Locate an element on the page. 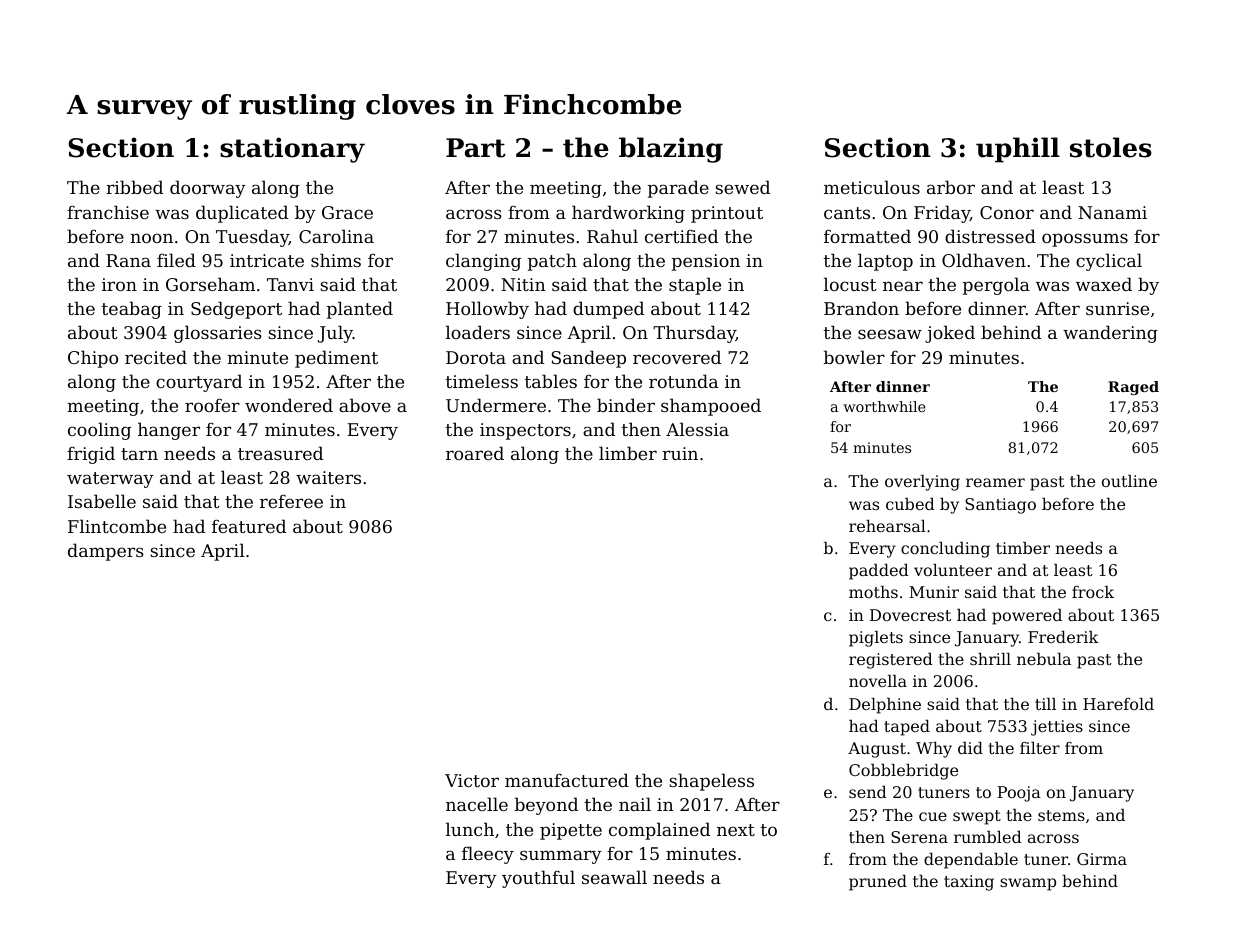  ruin is located at coordinates (680, 453).
